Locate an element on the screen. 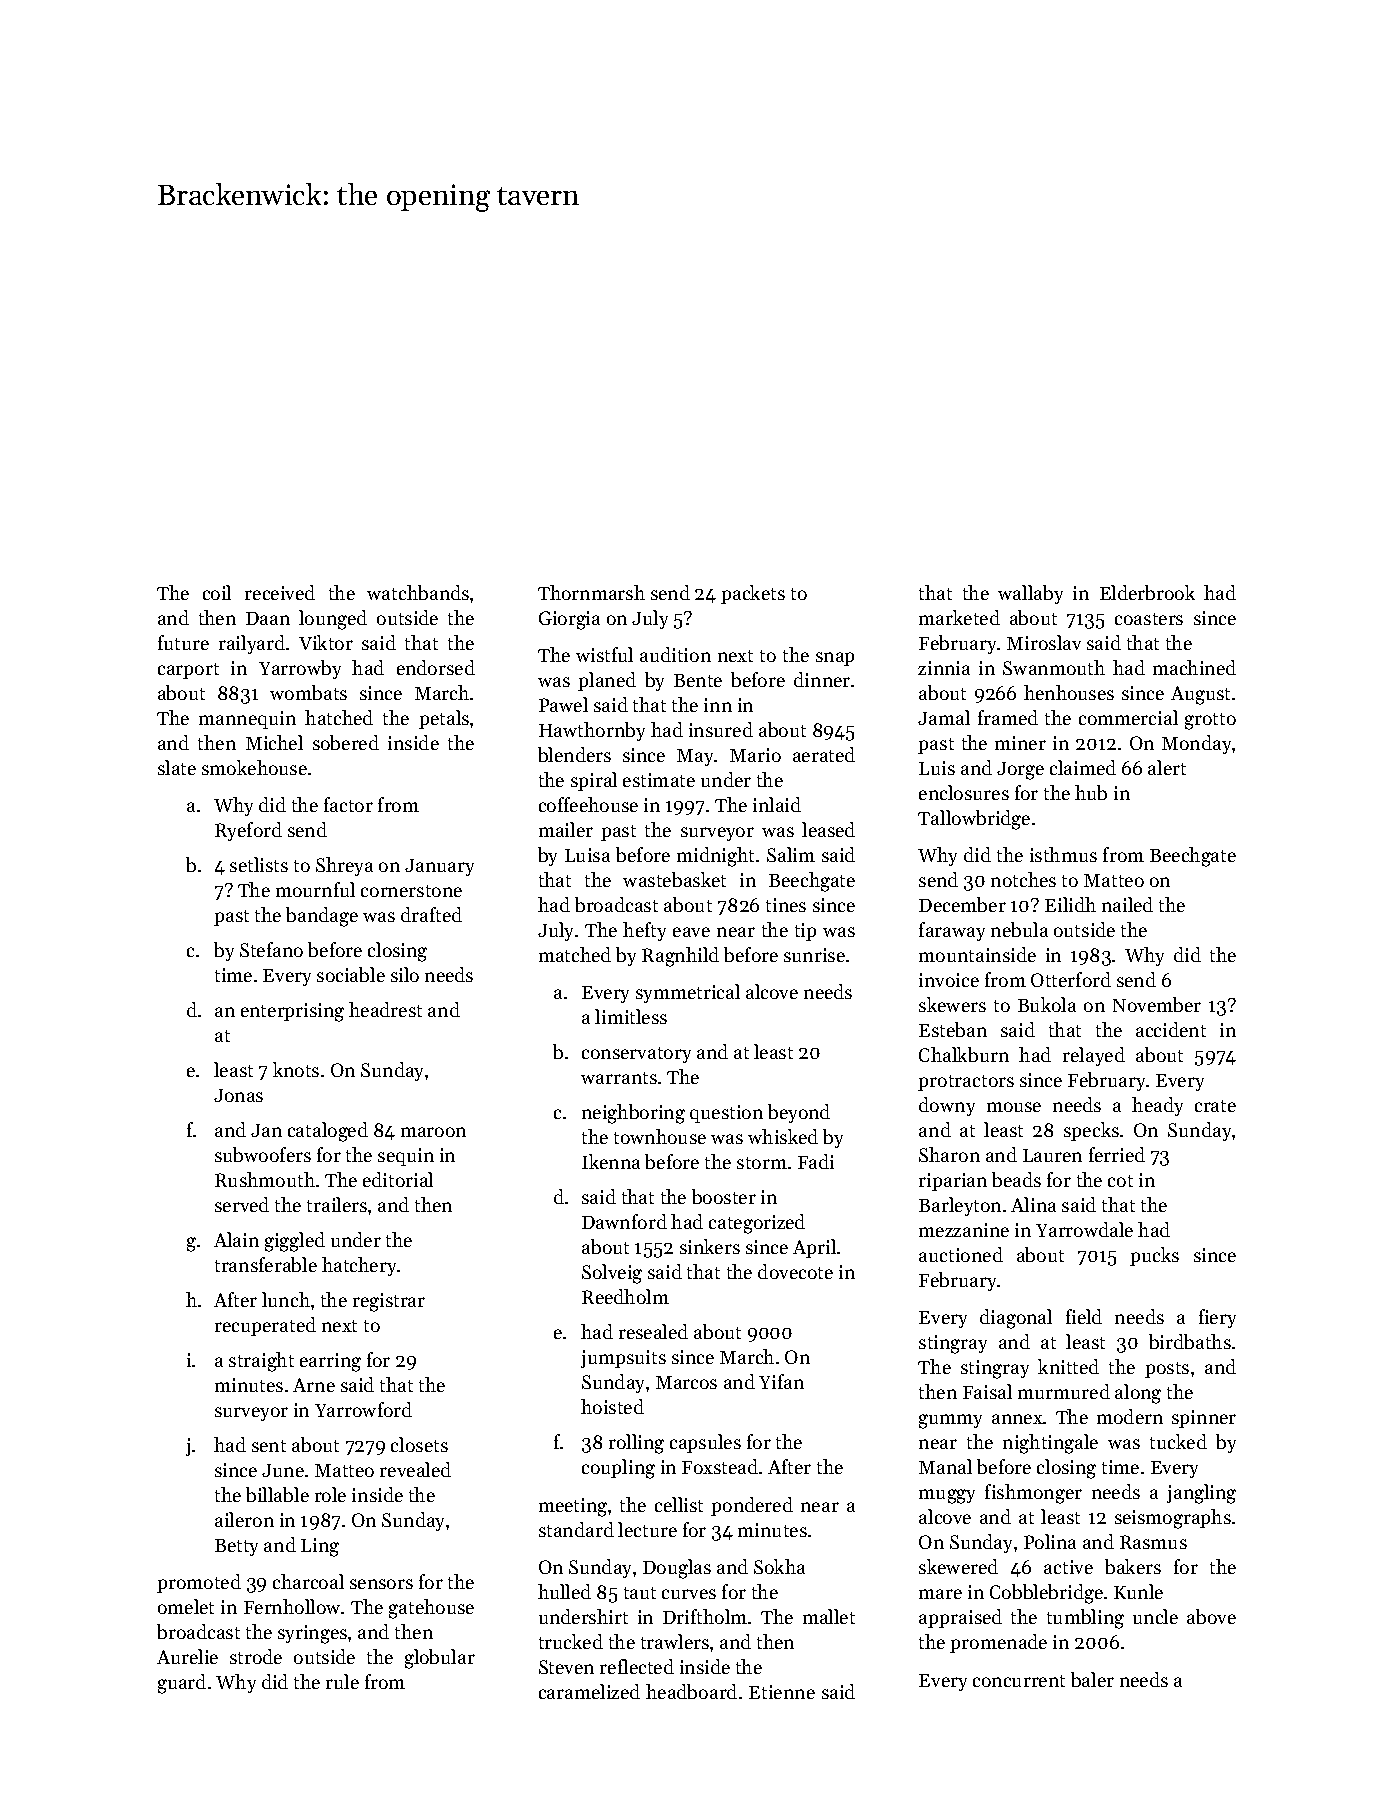  Hawthornby is located at coordinates (592, 731).
